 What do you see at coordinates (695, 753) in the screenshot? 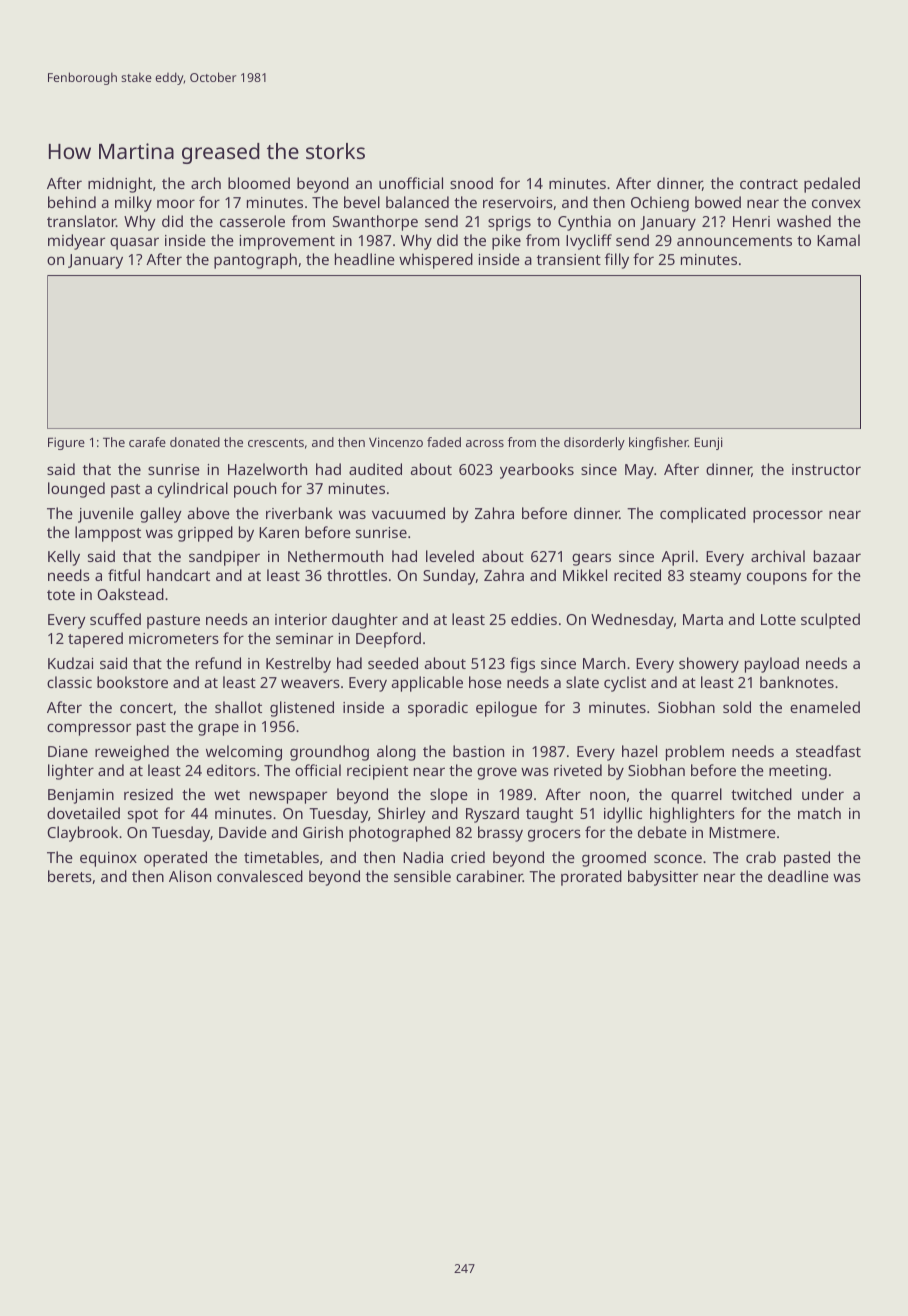
I see `problem` at bounding box center [695, 753].
